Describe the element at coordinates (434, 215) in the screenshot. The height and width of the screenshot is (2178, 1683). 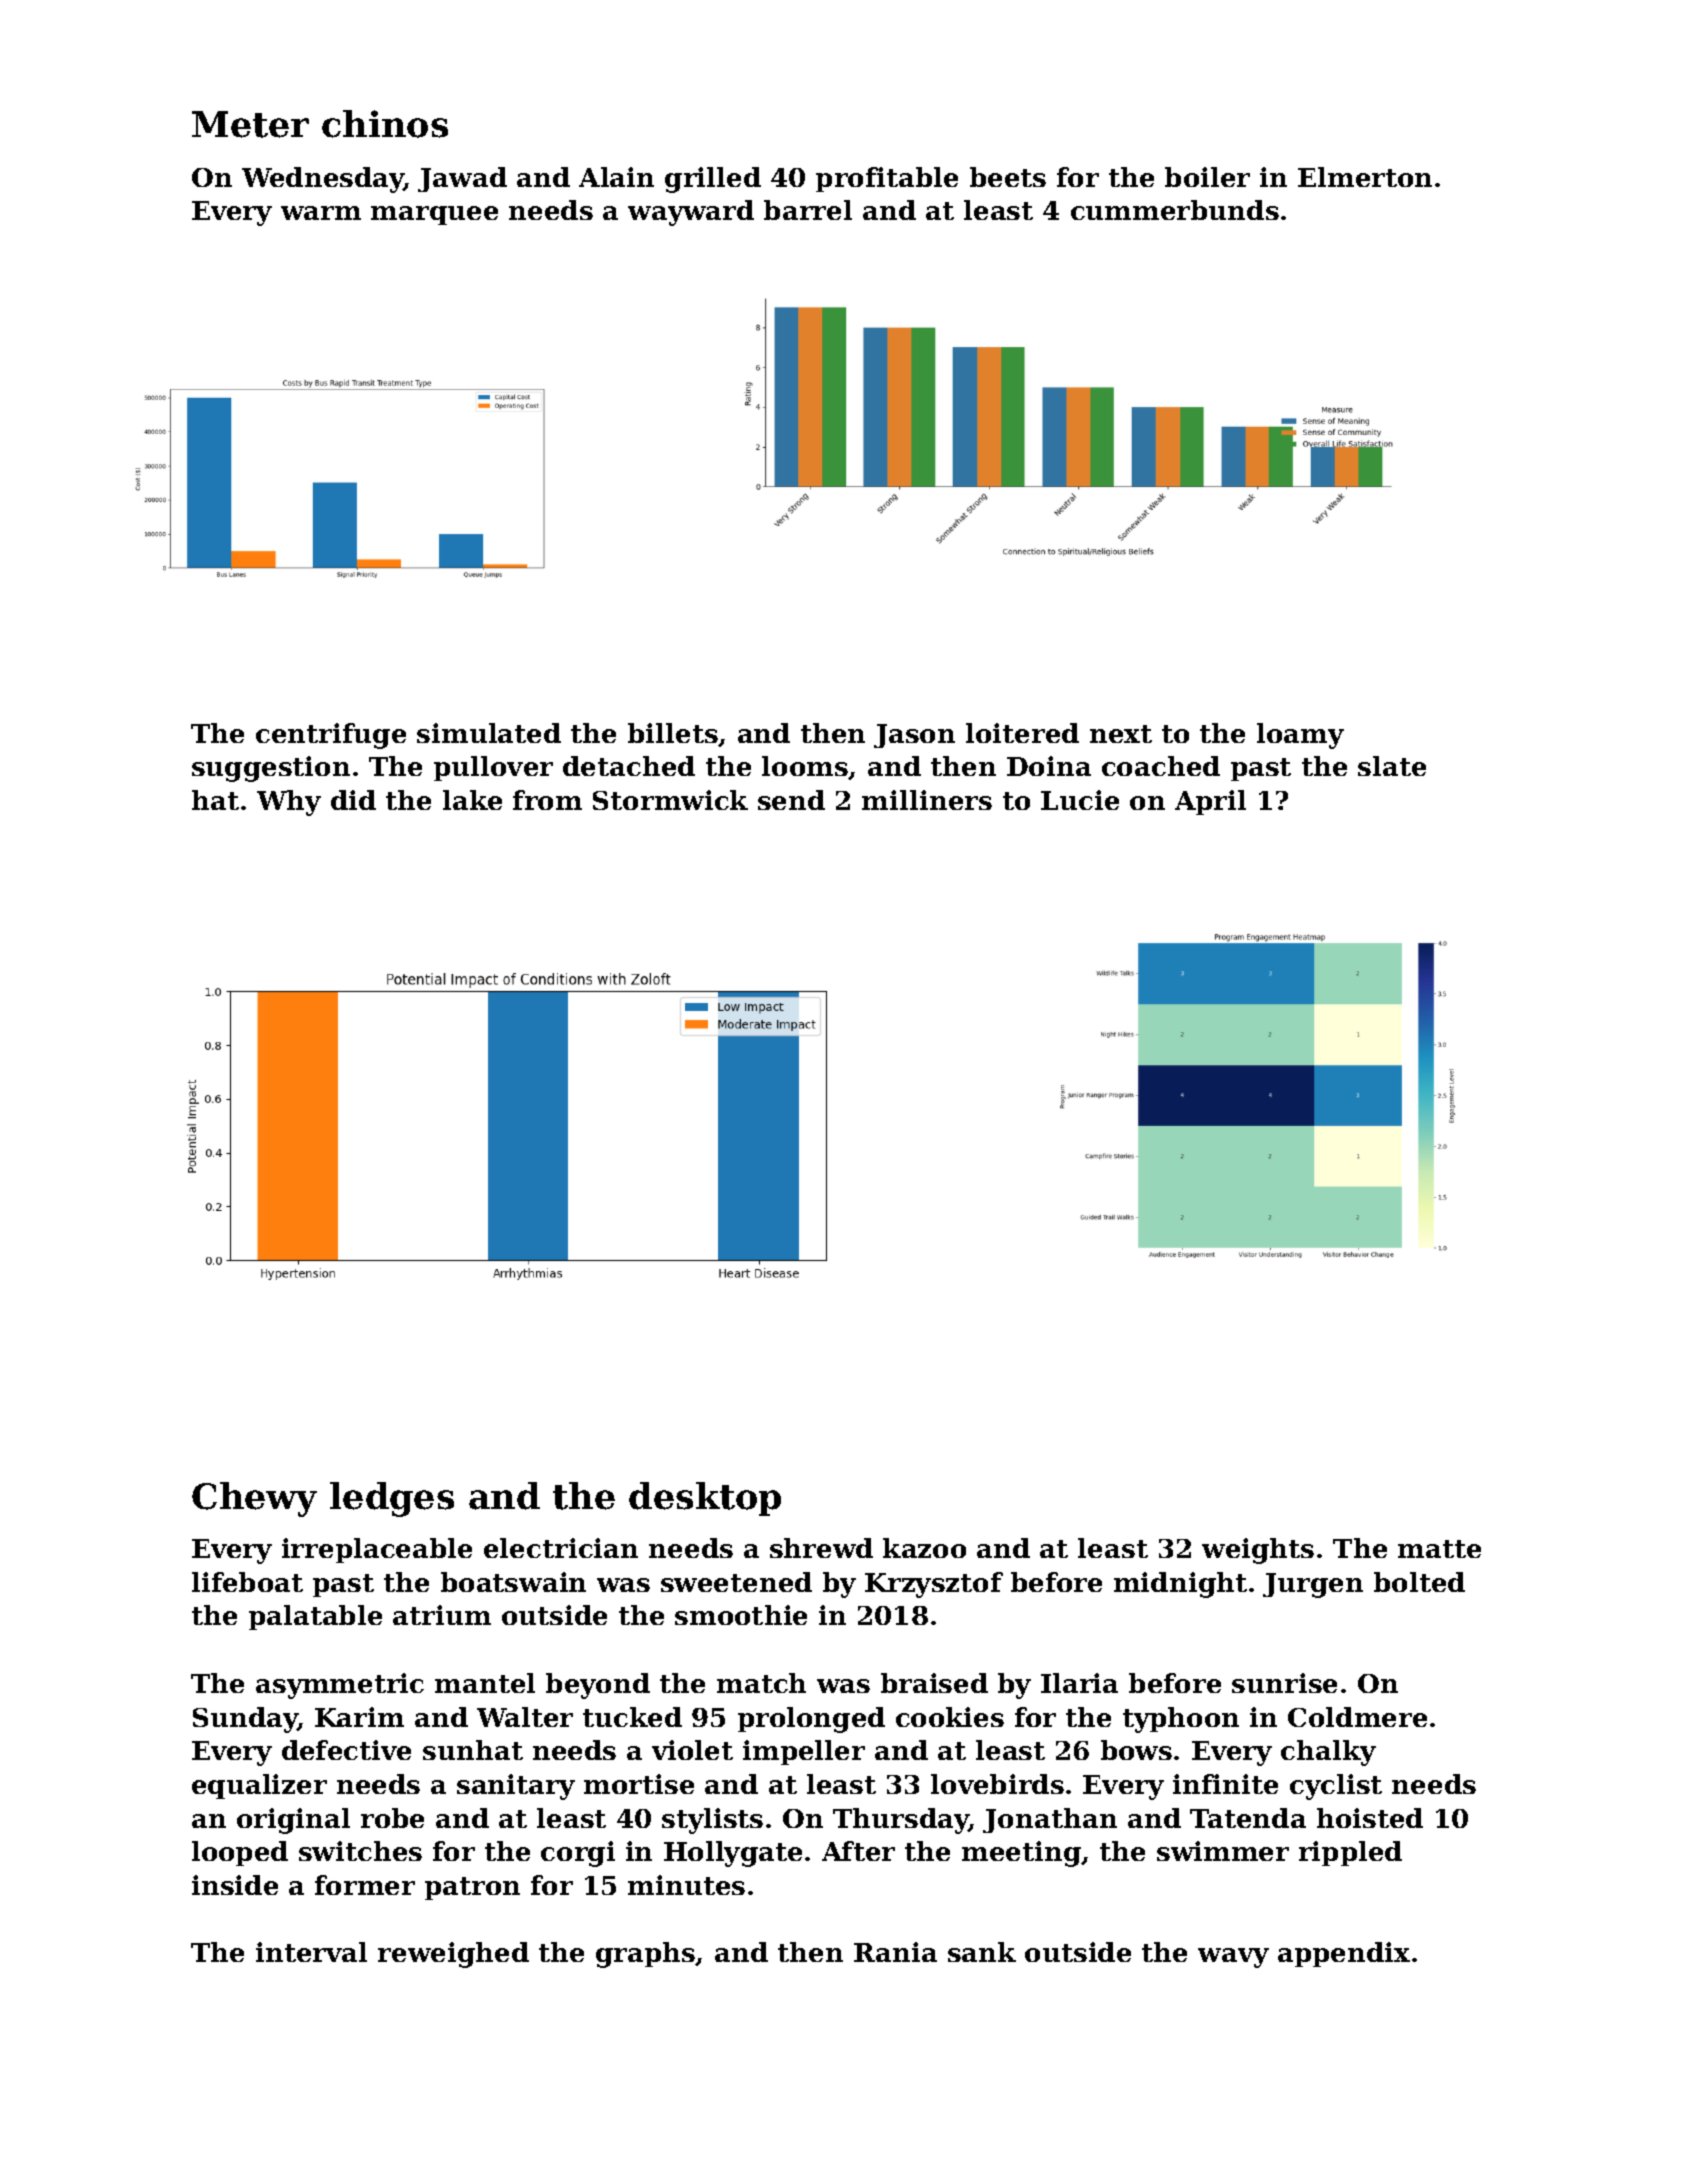
I see `marquee` at that location.
